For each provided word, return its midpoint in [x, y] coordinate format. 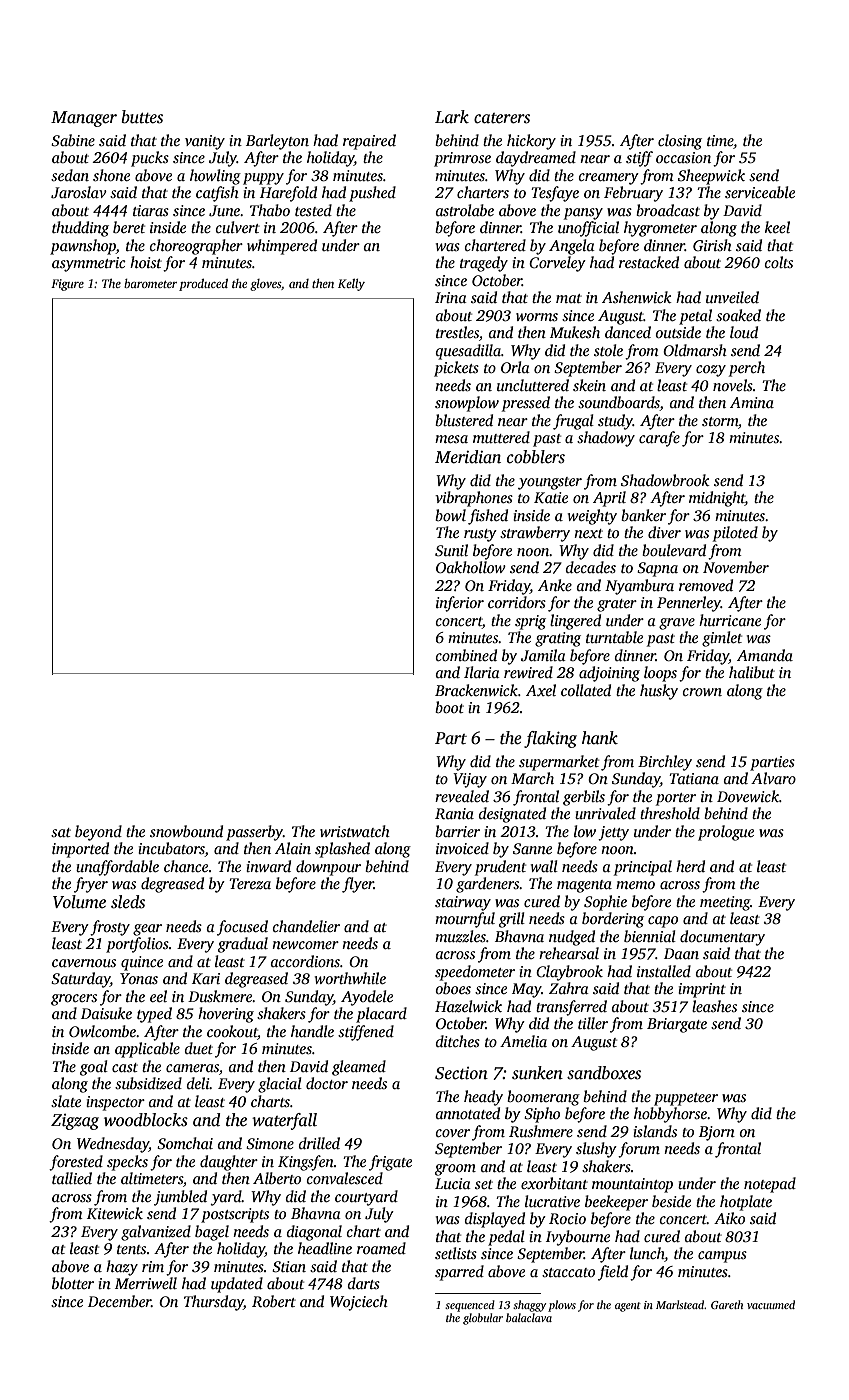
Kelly [351, 285]
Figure [67, 285]
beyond [98, 833]
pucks [150, 159]
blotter [73, 1283]
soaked [738, 315]
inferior [460, 604]
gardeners [488, 885]
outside [678, 332]
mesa [451, 439]
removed [706, 585]
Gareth [727, 1304]
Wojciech [359, 1303]
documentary [722, 938]
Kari [206, 978]
